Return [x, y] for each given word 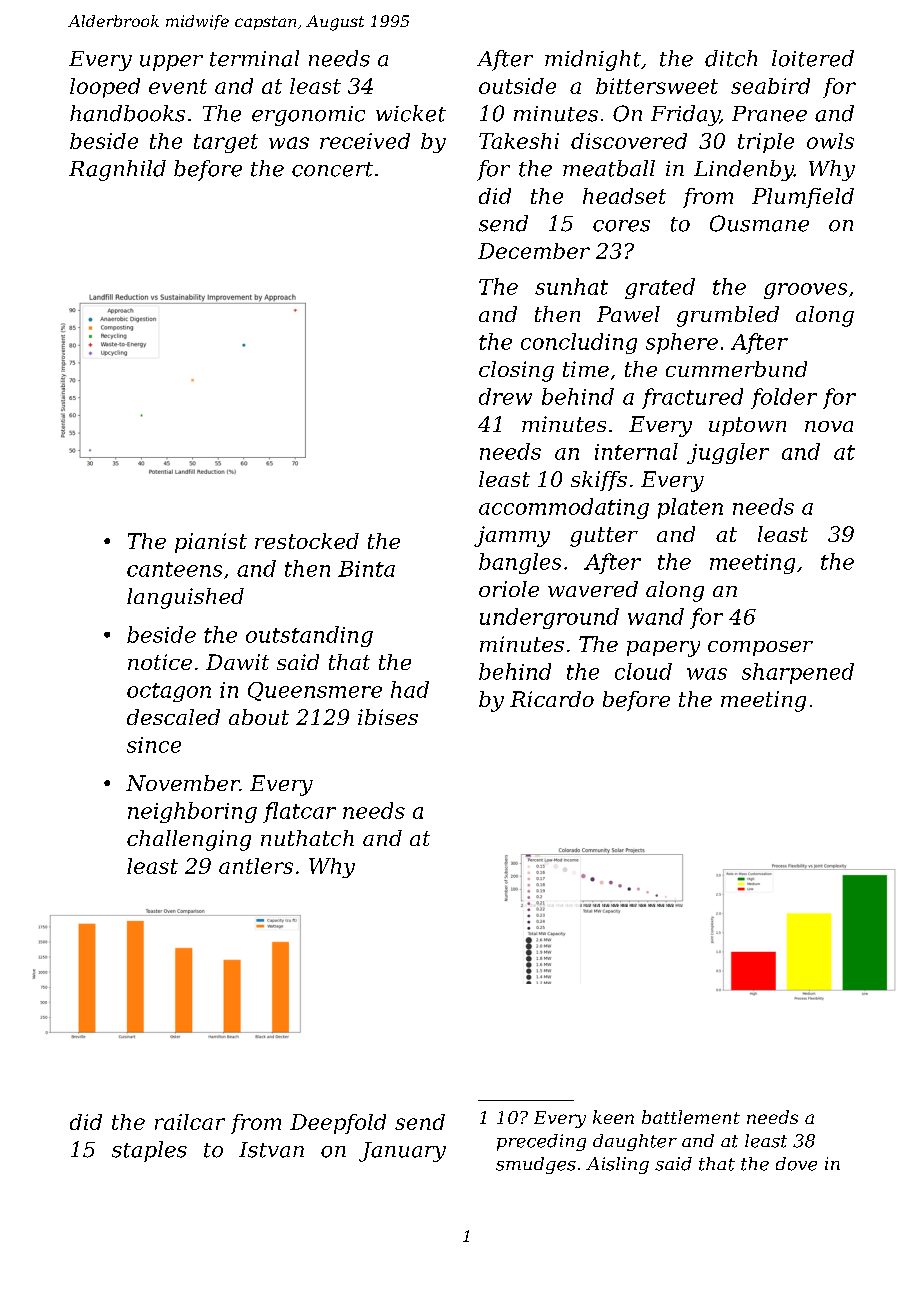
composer [760, 648]
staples [149, 1151]
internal [636, 451]
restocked [307, 541]
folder [784, 398]
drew [505, 396]
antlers [256, 866]
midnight [593, 60]
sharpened [798, 673]
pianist [211, 543]
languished [185, 598]
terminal [254, 58]
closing [516, 371]
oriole [509, 589]
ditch [731, 58]
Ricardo [552, 699]
